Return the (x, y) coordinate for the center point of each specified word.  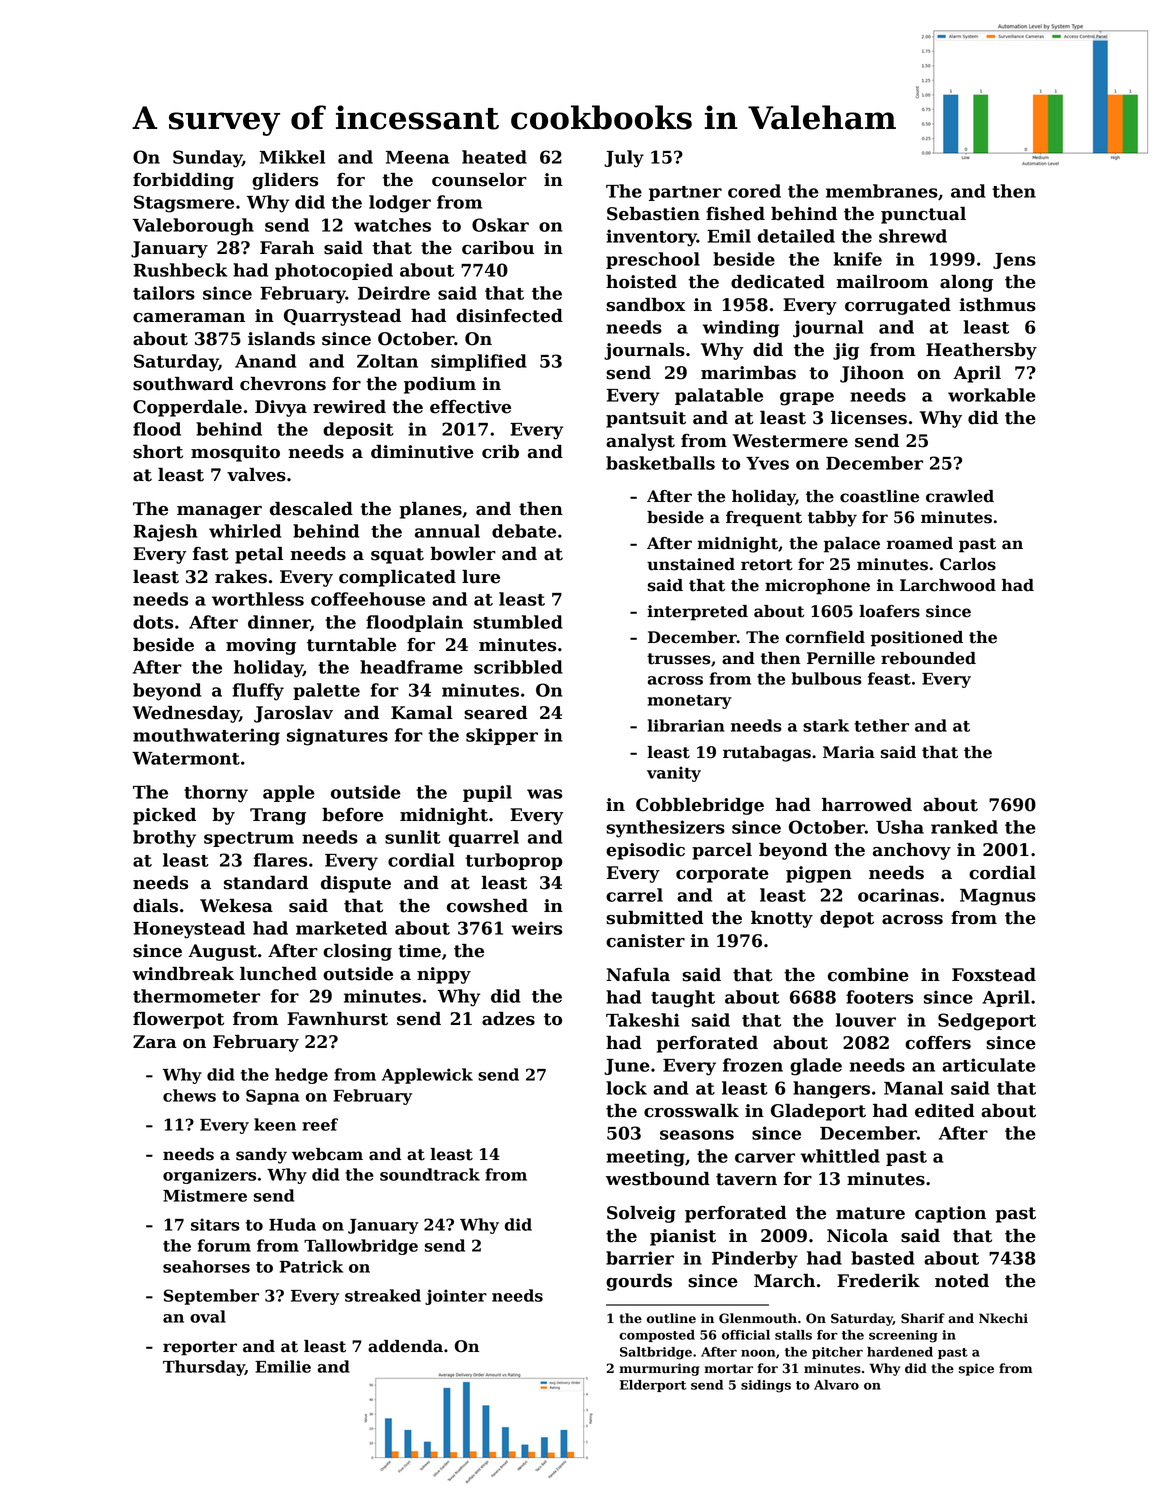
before (352, 815)
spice (976, 1369)
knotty (782, 919)
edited (945, 1111)
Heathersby (981, 351)
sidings (766, 1386)
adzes (508, 1019)
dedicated (778, 282)
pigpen (819, 874)
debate (524, 531)
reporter (200, 1348)
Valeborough (193, 227)
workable (992, 395)
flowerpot (178, 1020)
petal (259, 555)
